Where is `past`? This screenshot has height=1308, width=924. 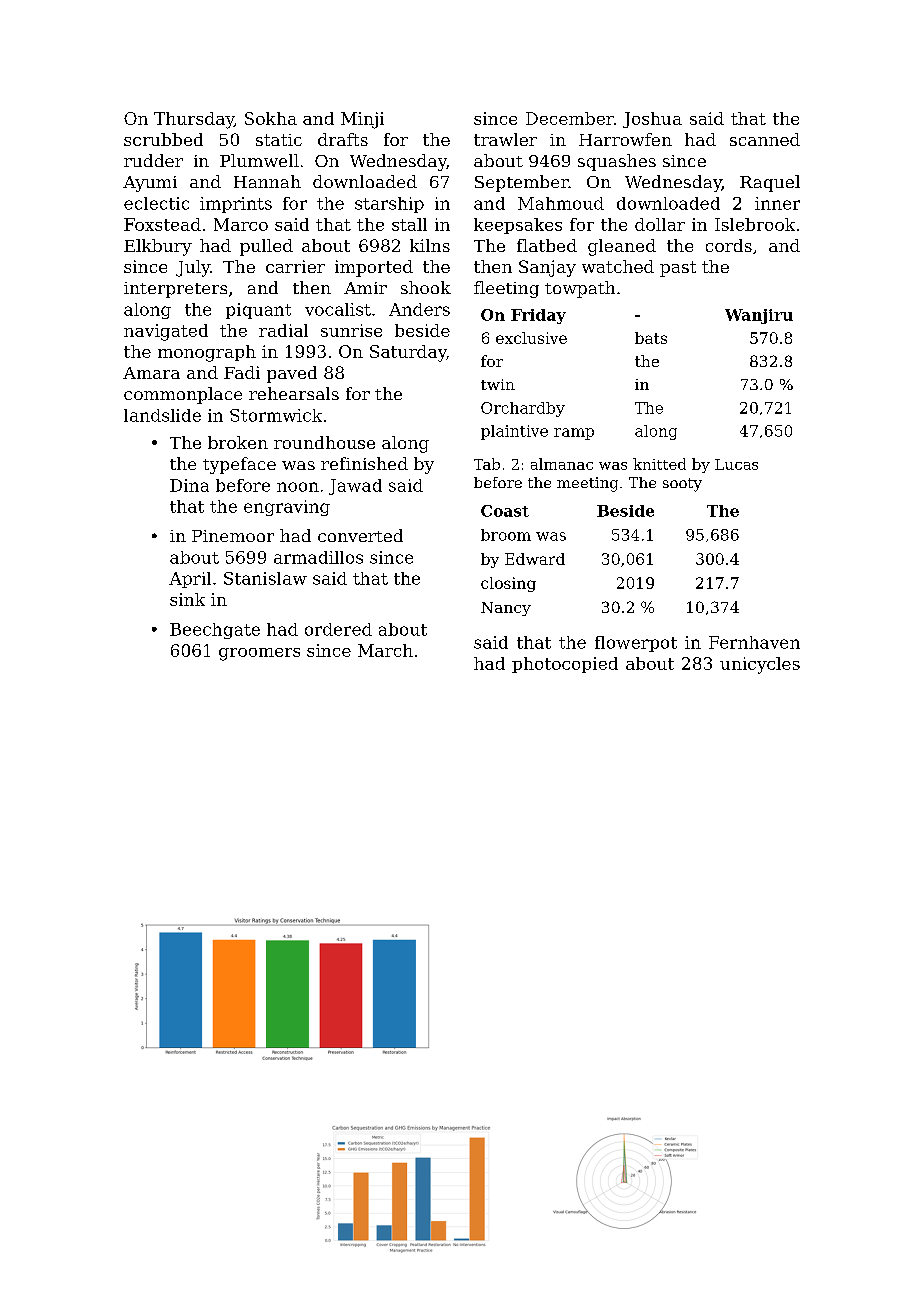 past is located at coordinates (678, 269).
